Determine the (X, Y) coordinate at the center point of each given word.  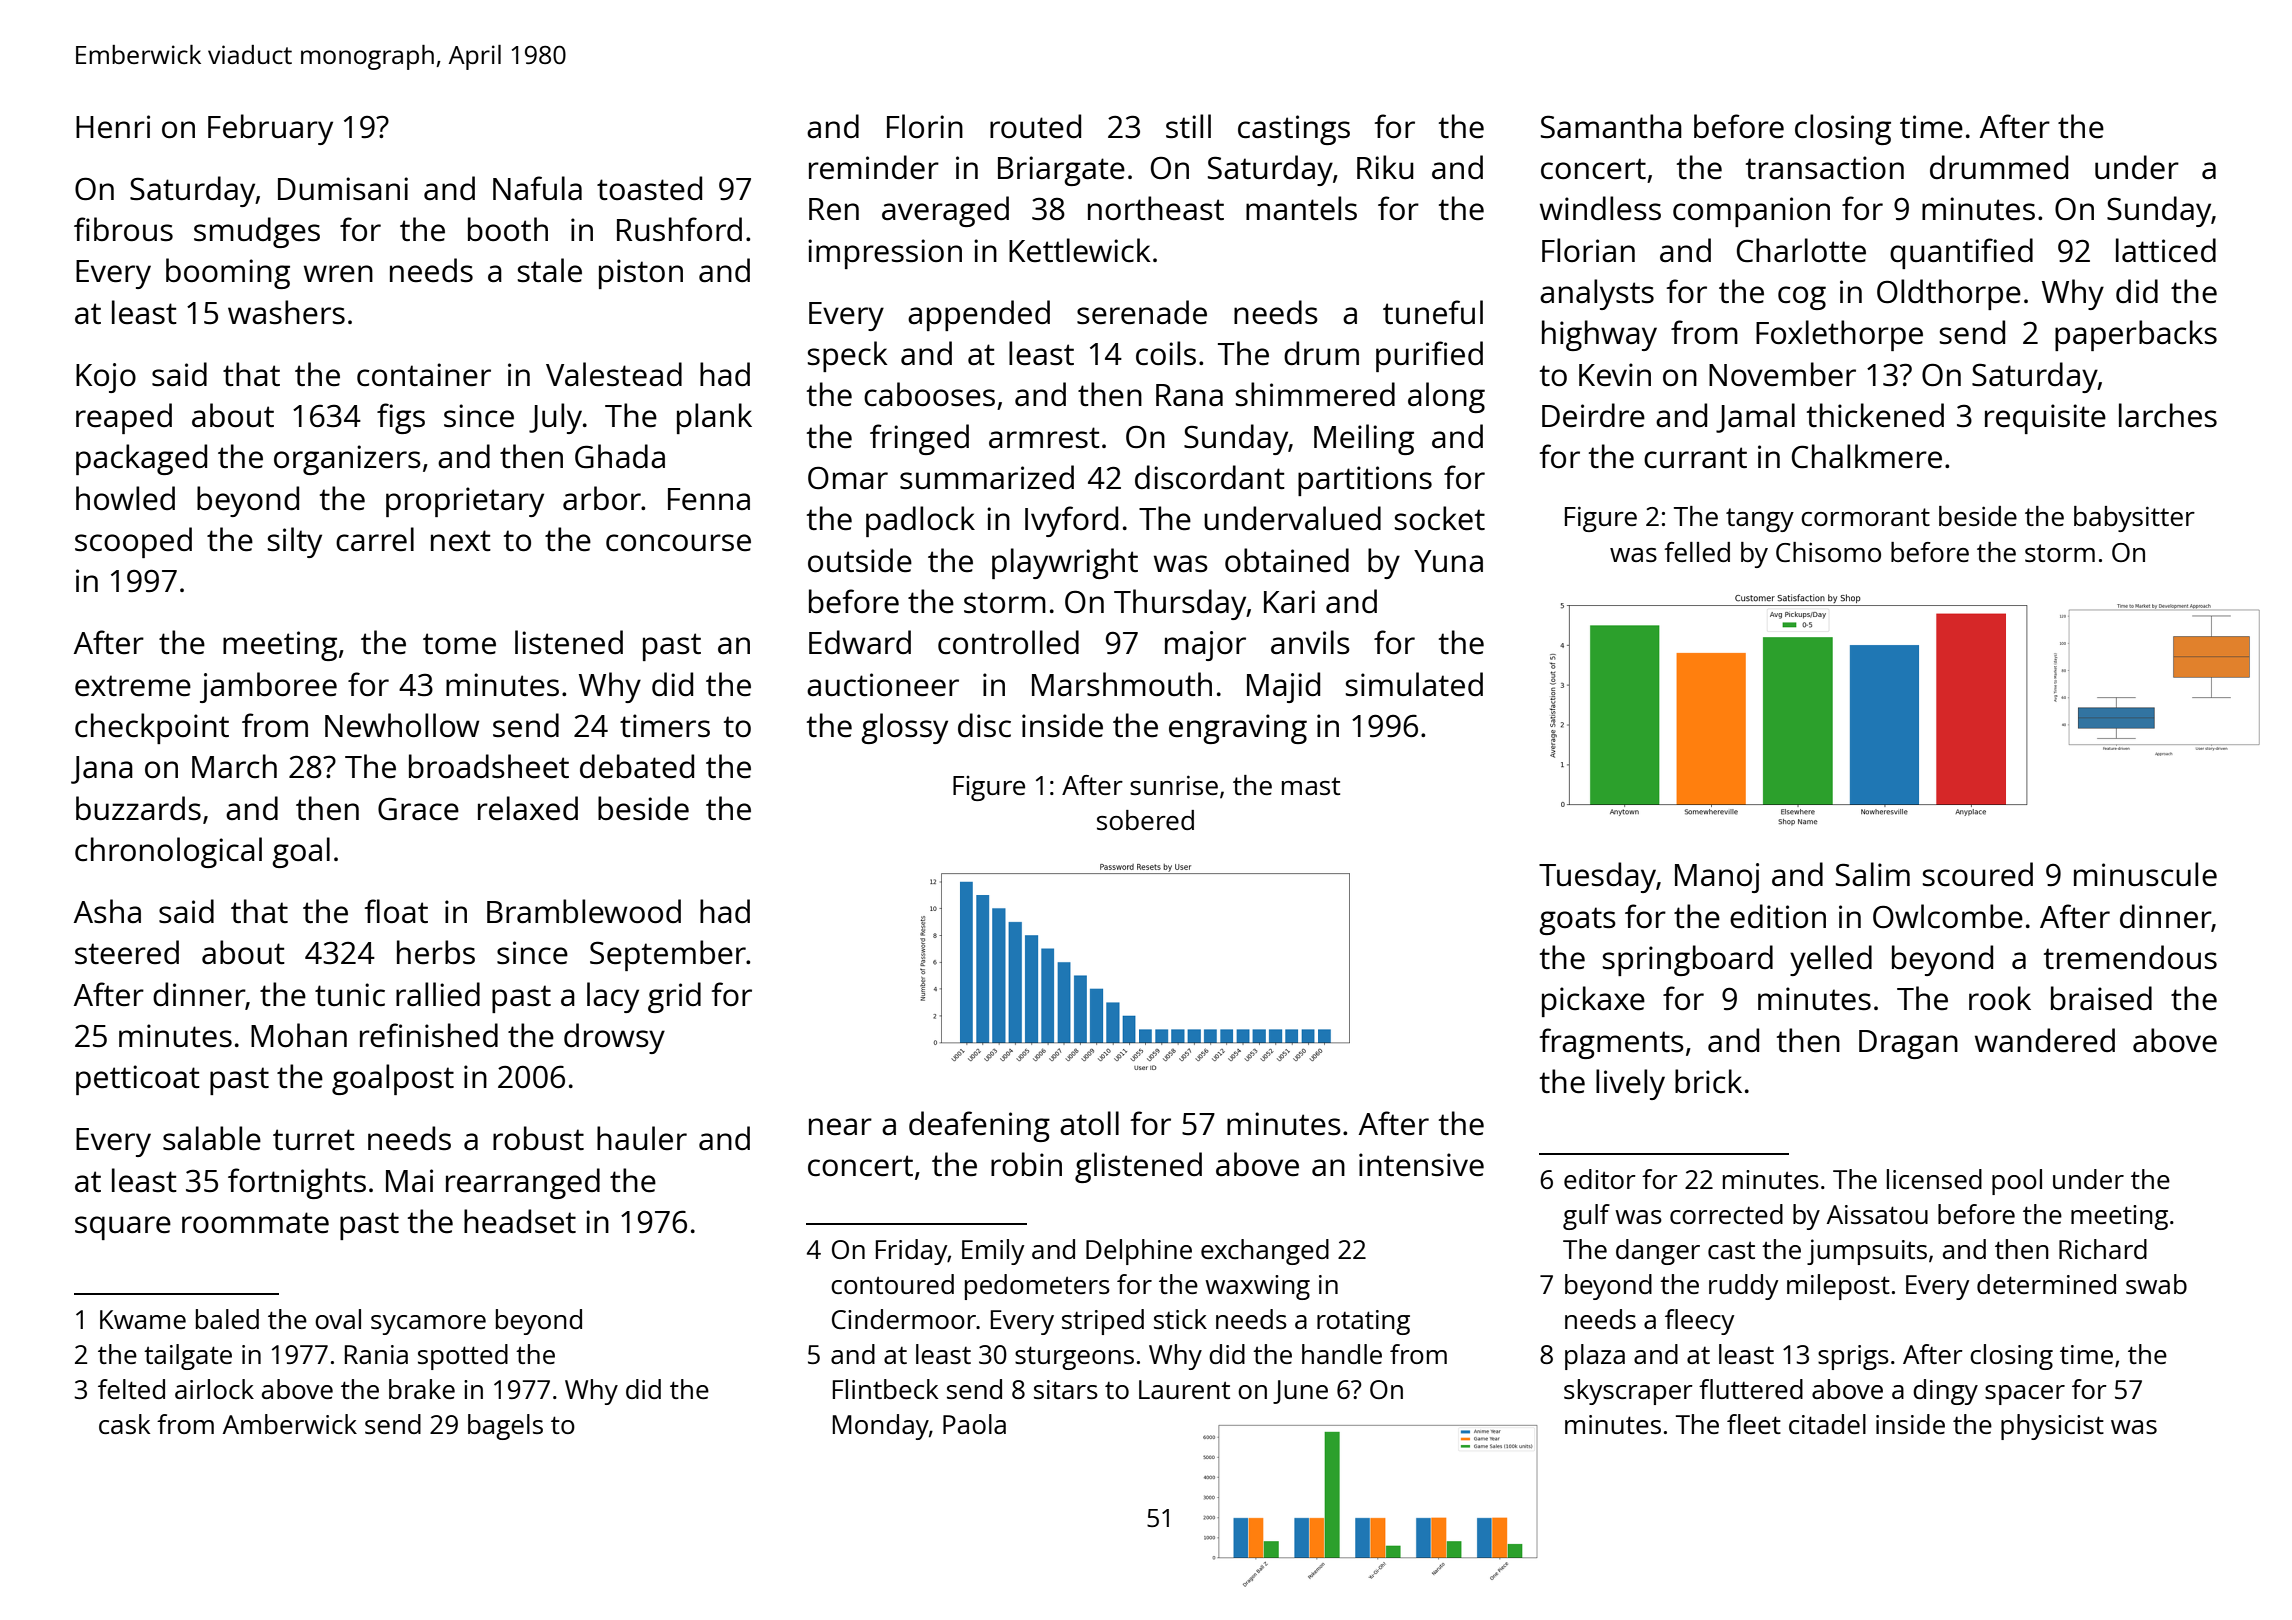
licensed (1934, 1179)
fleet (1754, 1424)
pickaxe (1593, 1001)
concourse (678, 543)
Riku (1385, 167)
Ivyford (1071, 521)
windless (1600, 208)
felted (131, 1389)
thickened (1875, 415)
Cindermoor (904, 1319)
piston (641, 274)
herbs (436, 952)
